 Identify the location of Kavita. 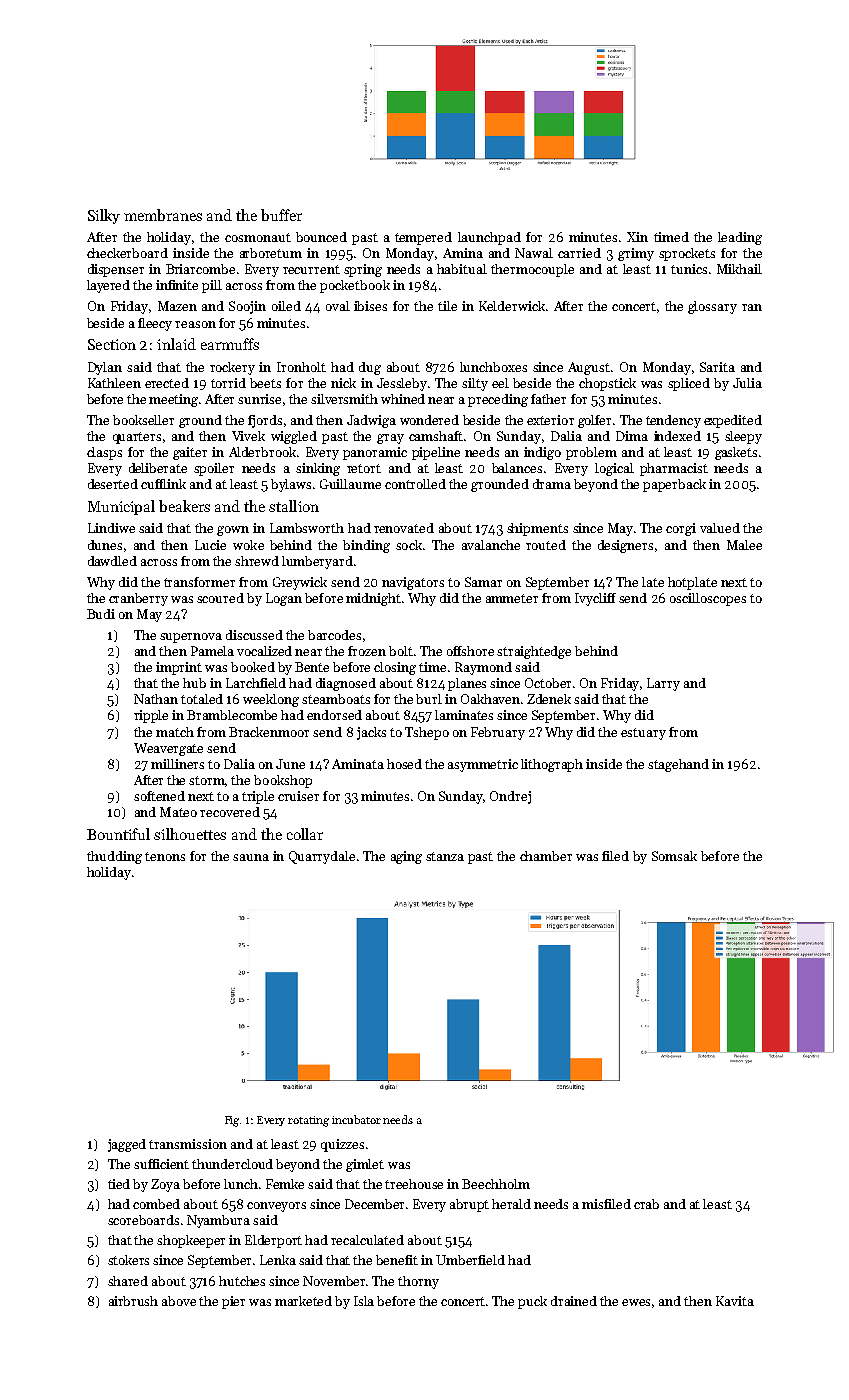
(735, 1301).
